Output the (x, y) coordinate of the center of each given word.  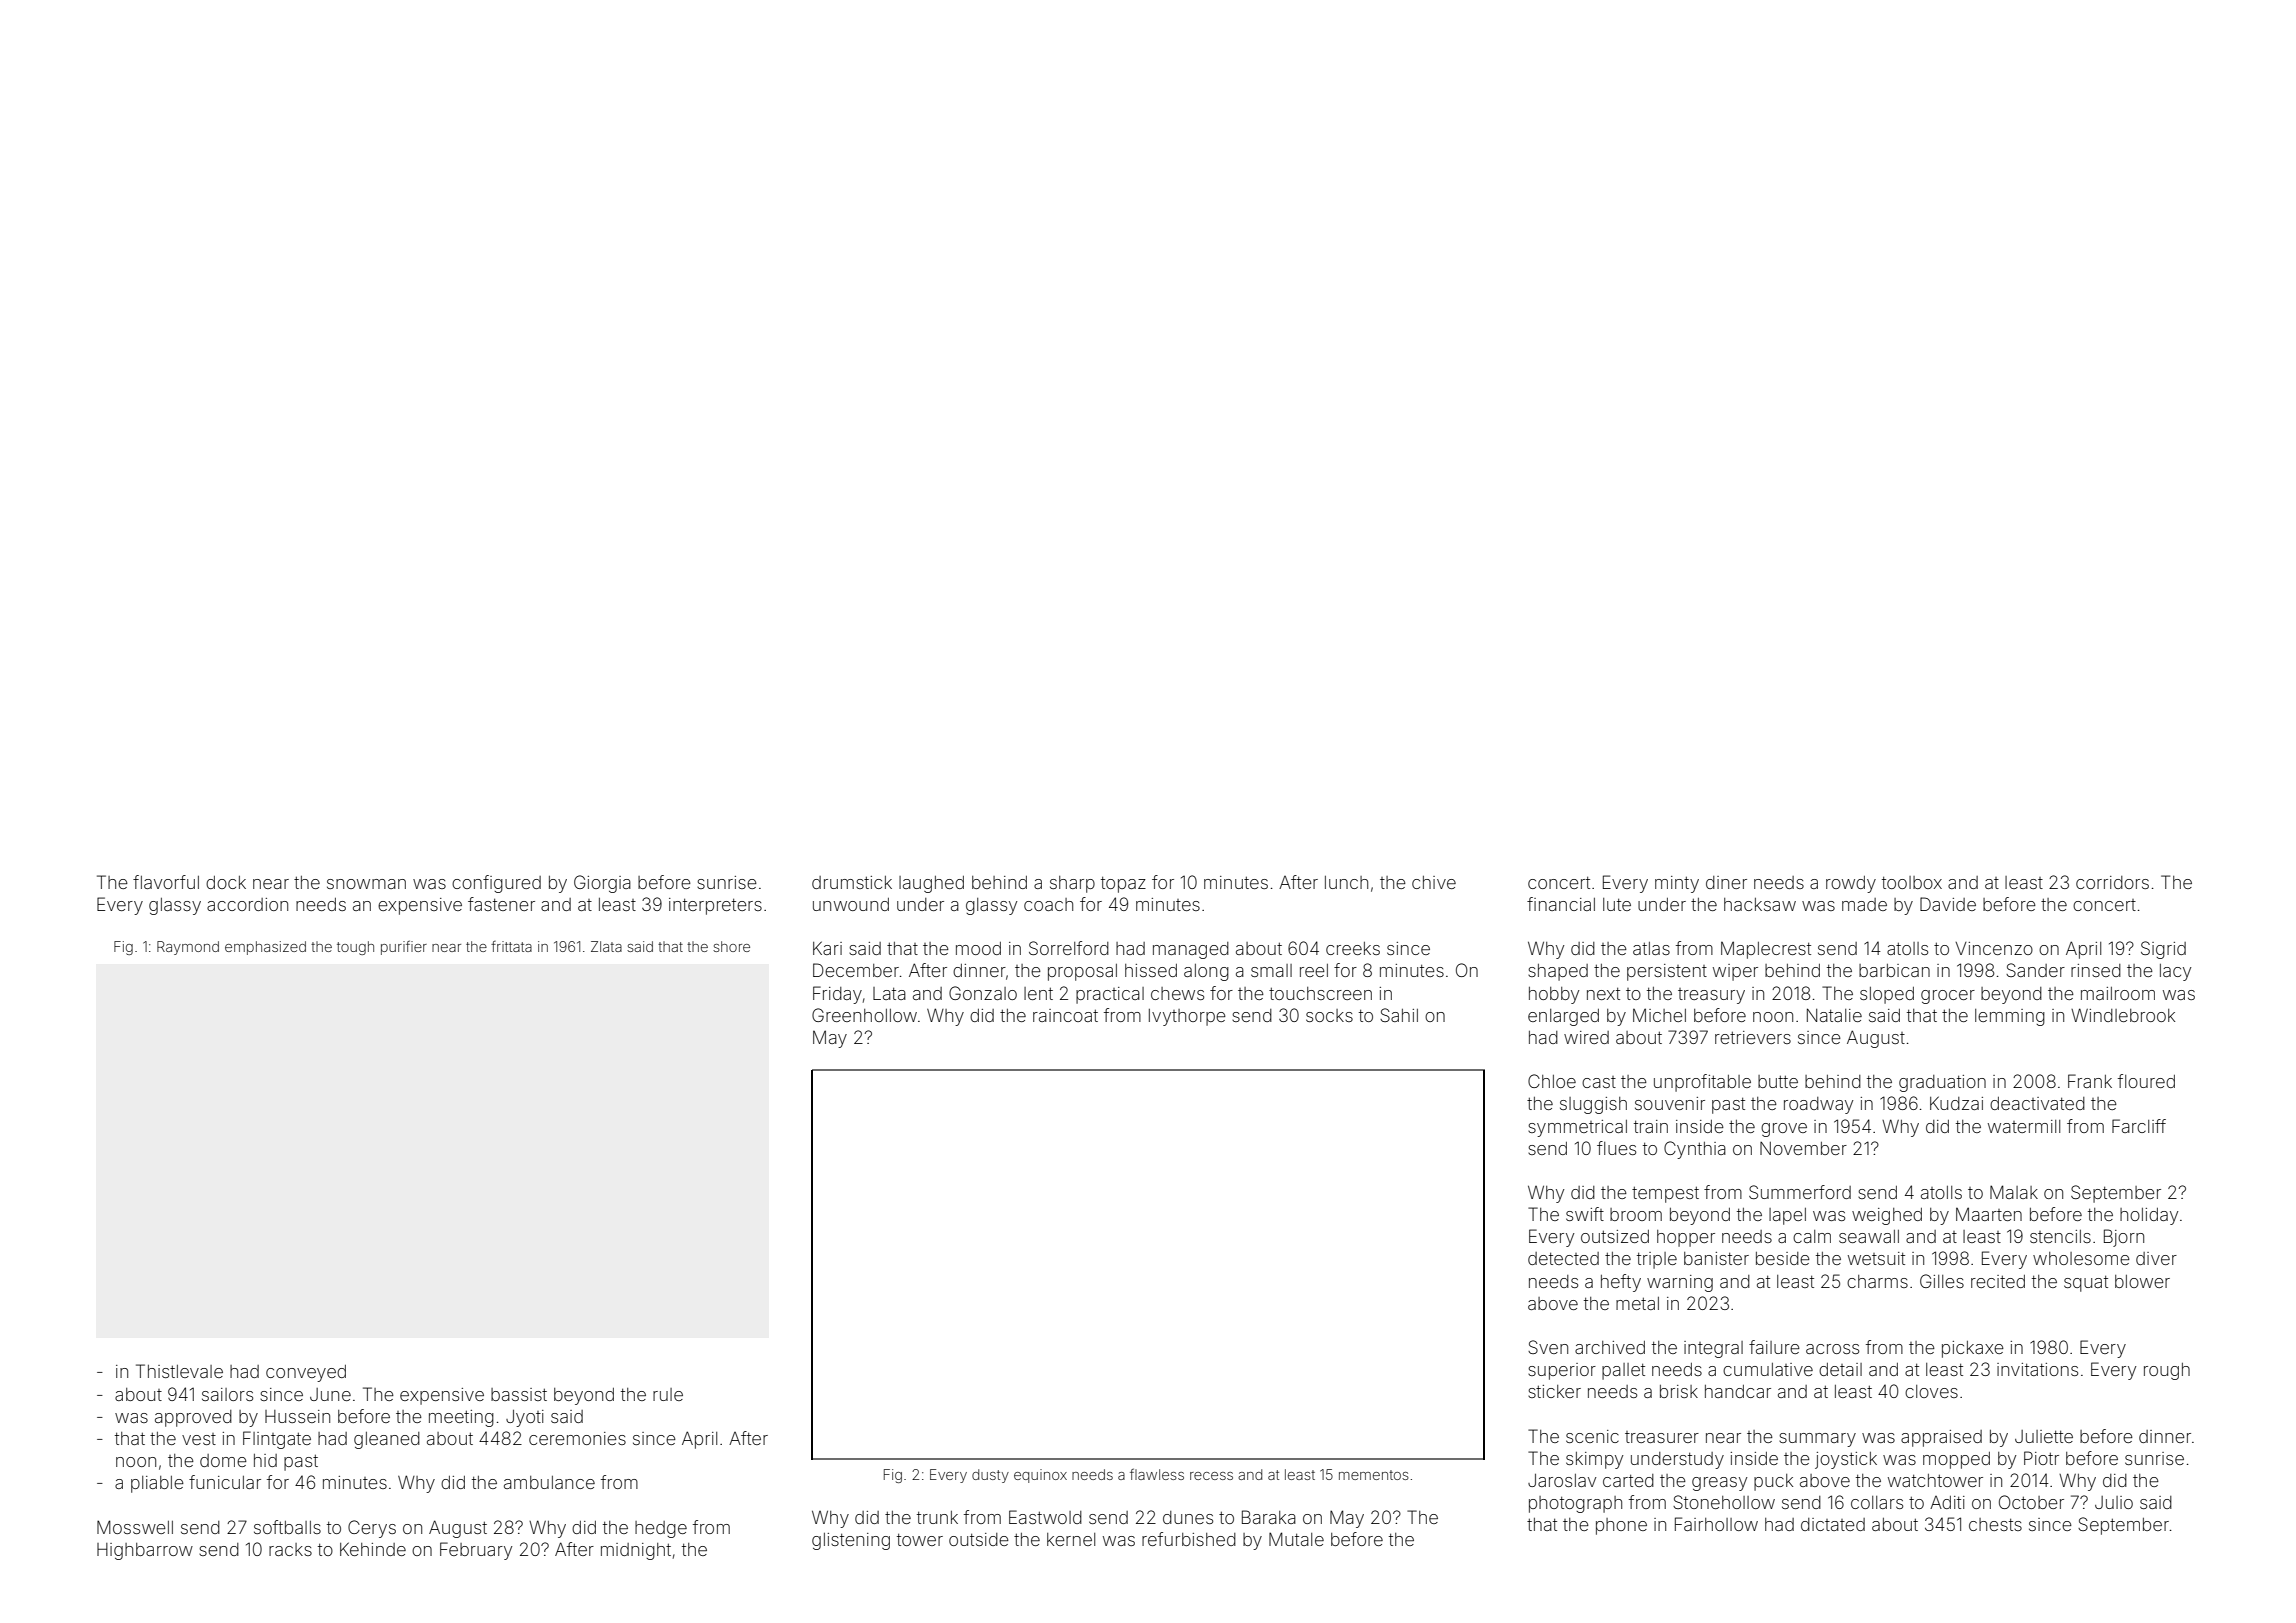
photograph (1575, 1504)
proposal (1082, 972)
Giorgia (602, 884)
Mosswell (135, 1527)
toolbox (1912, 882)
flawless (1157, 1474)
